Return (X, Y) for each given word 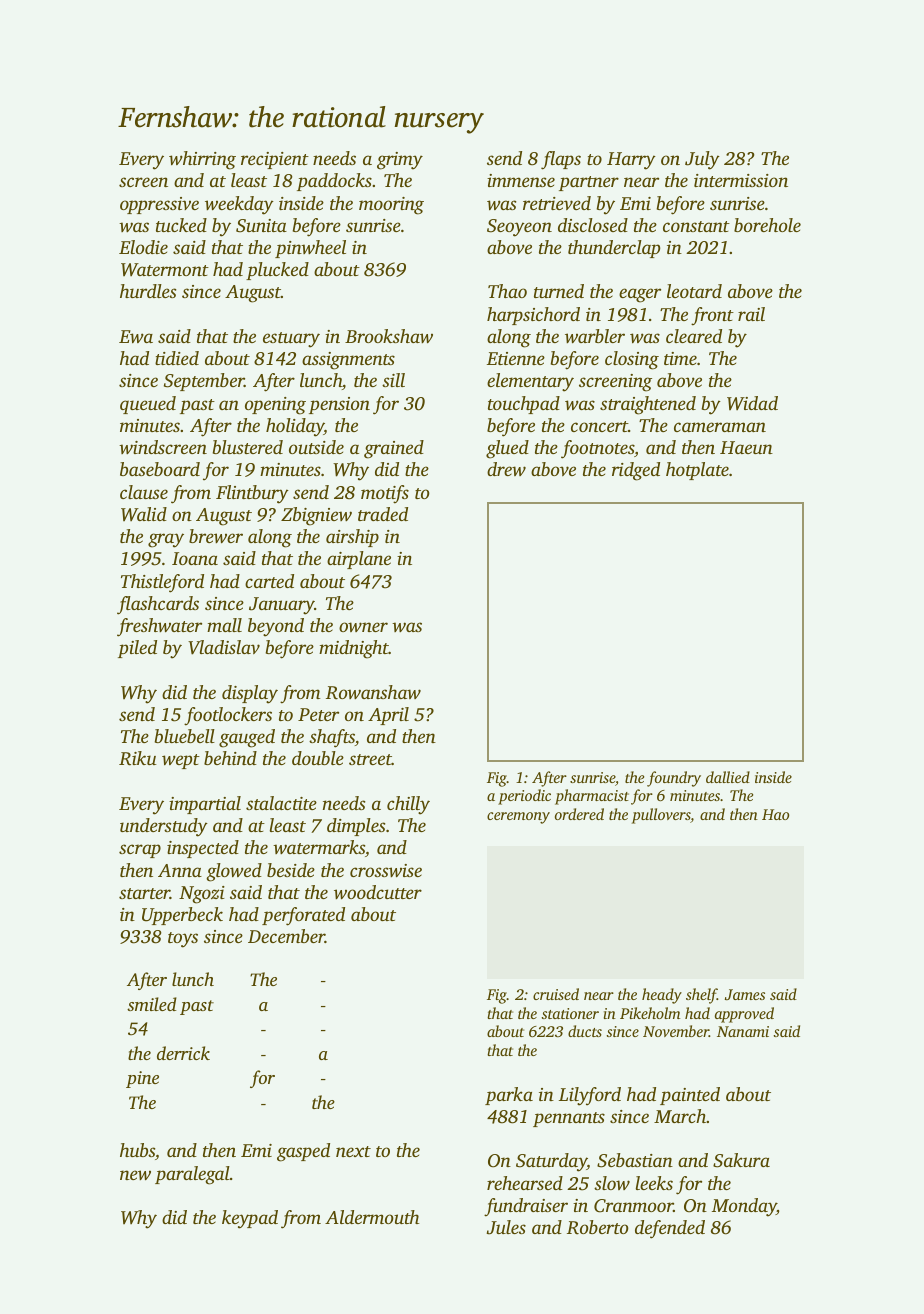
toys (183, 940)
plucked (277, 271)
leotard (694, 291)
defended (670, 1229)
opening (275, 406)
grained (394, 449)
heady (662, 996)
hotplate (697, 471)
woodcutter (378, 892)
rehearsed (525, 1183)
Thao (507, 291)
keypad (250, 1219)
